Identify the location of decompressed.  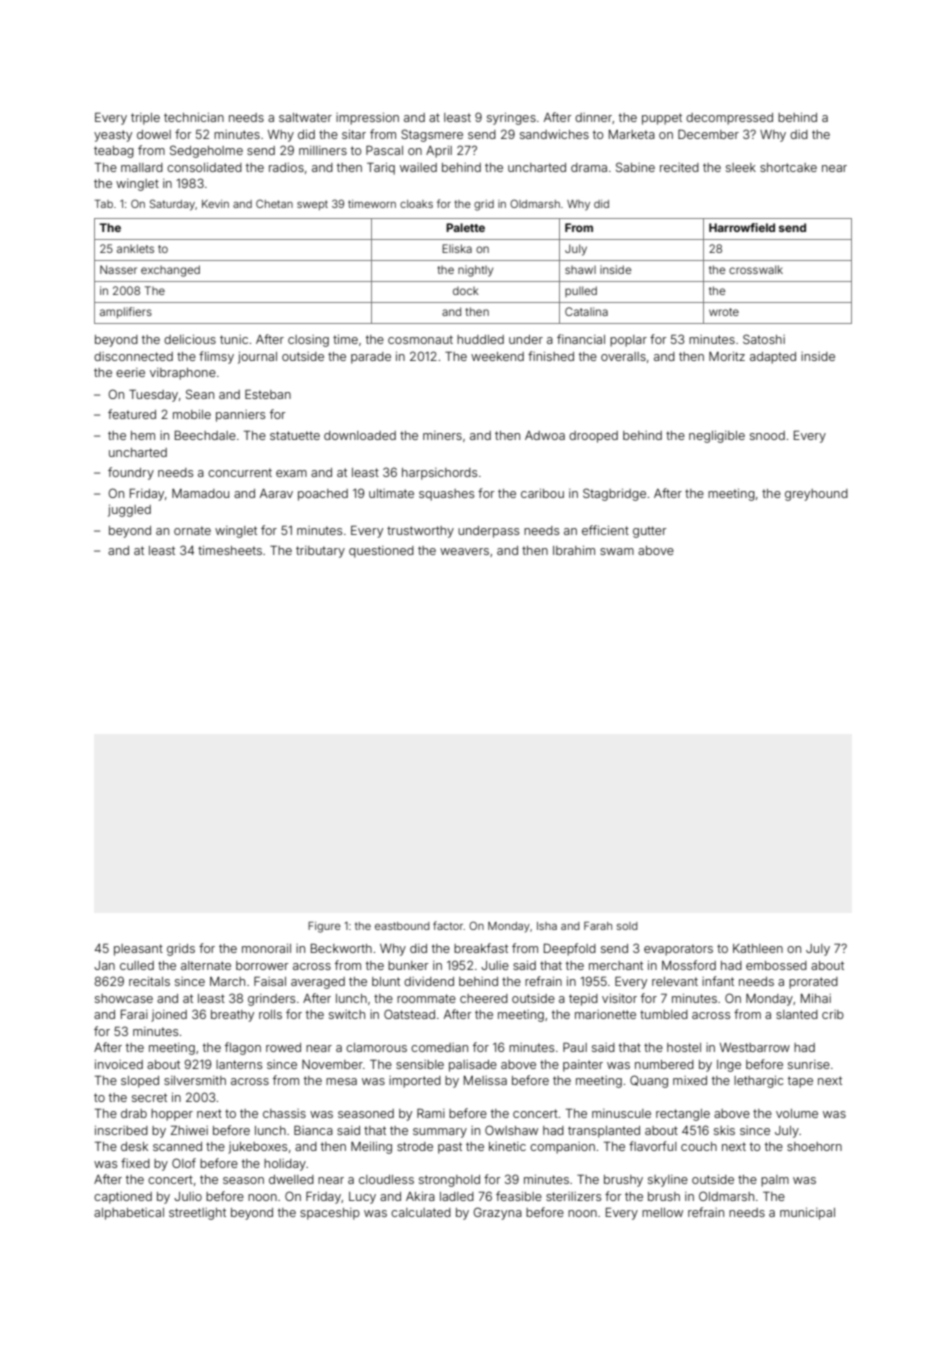
(729, 119).
